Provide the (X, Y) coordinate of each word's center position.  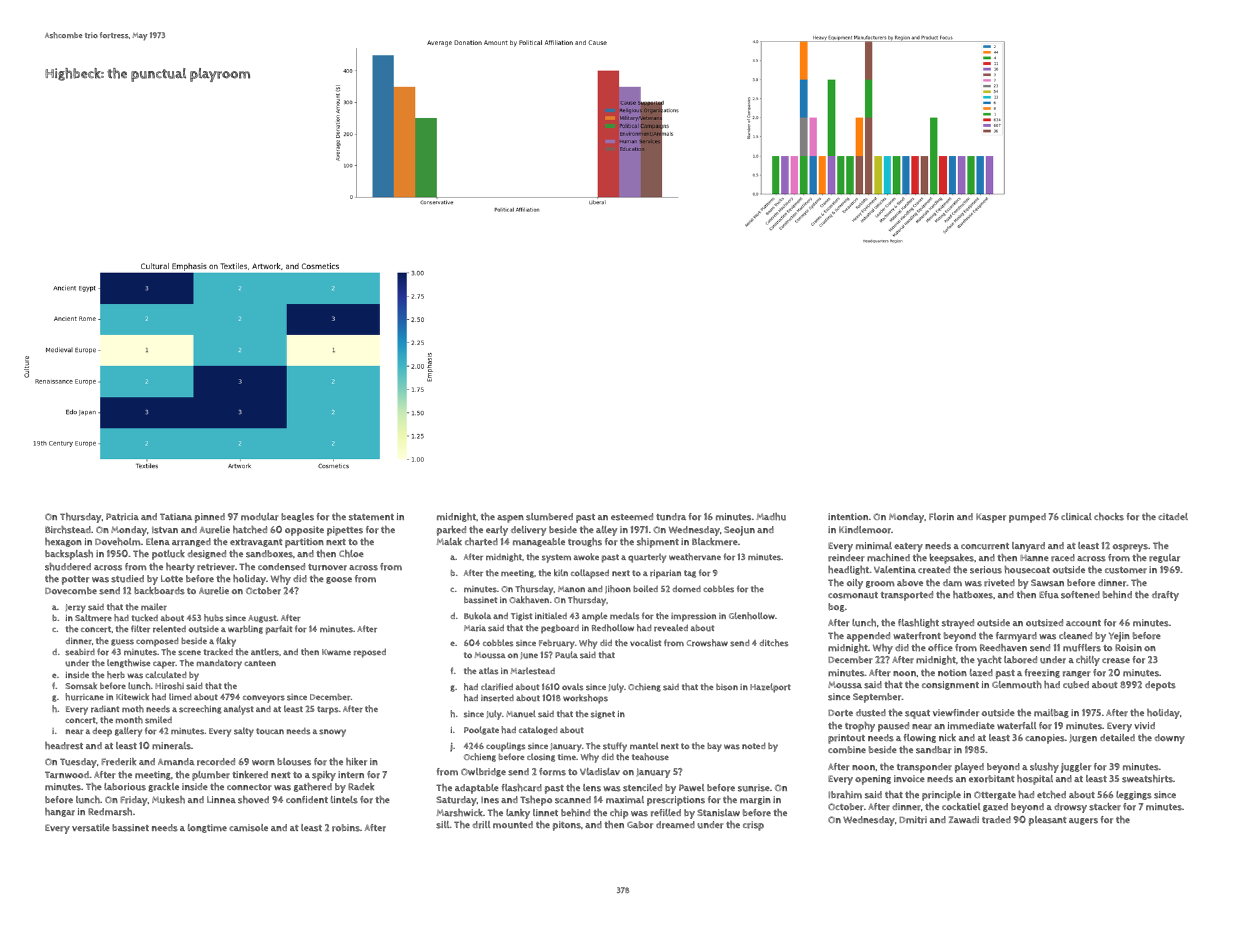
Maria (475, 628)
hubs (213, 618)
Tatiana (176, 516)
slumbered (549, 517)
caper (164, 665)
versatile (91, 828)
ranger (1077, 674)
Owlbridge (483, 772)
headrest (64, 746)
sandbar (934, 750)
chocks (1109, 517)
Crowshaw (707, 643)
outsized (1044, 623)
